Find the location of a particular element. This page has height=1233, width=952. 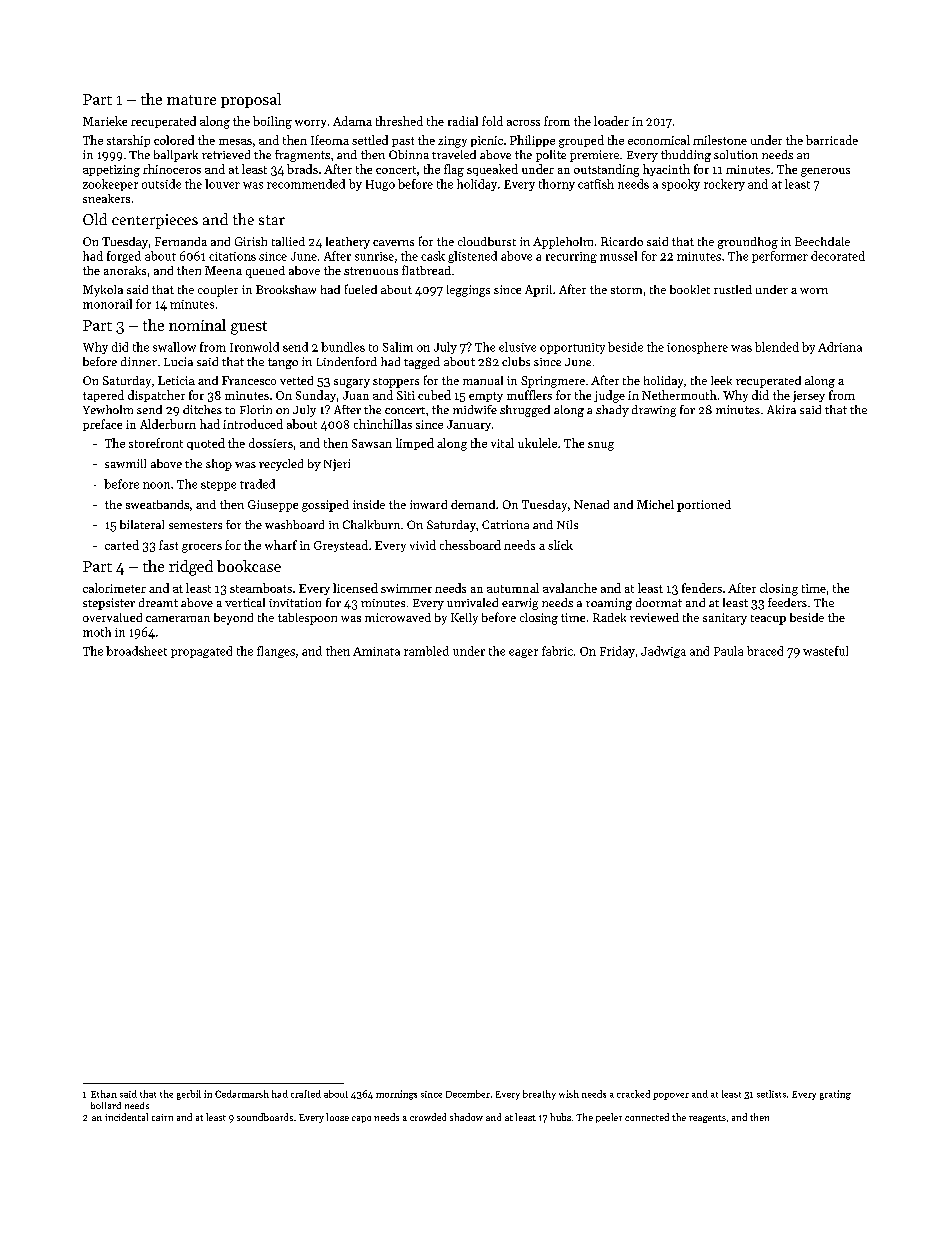

radial is located at coordinates (463, 121).
